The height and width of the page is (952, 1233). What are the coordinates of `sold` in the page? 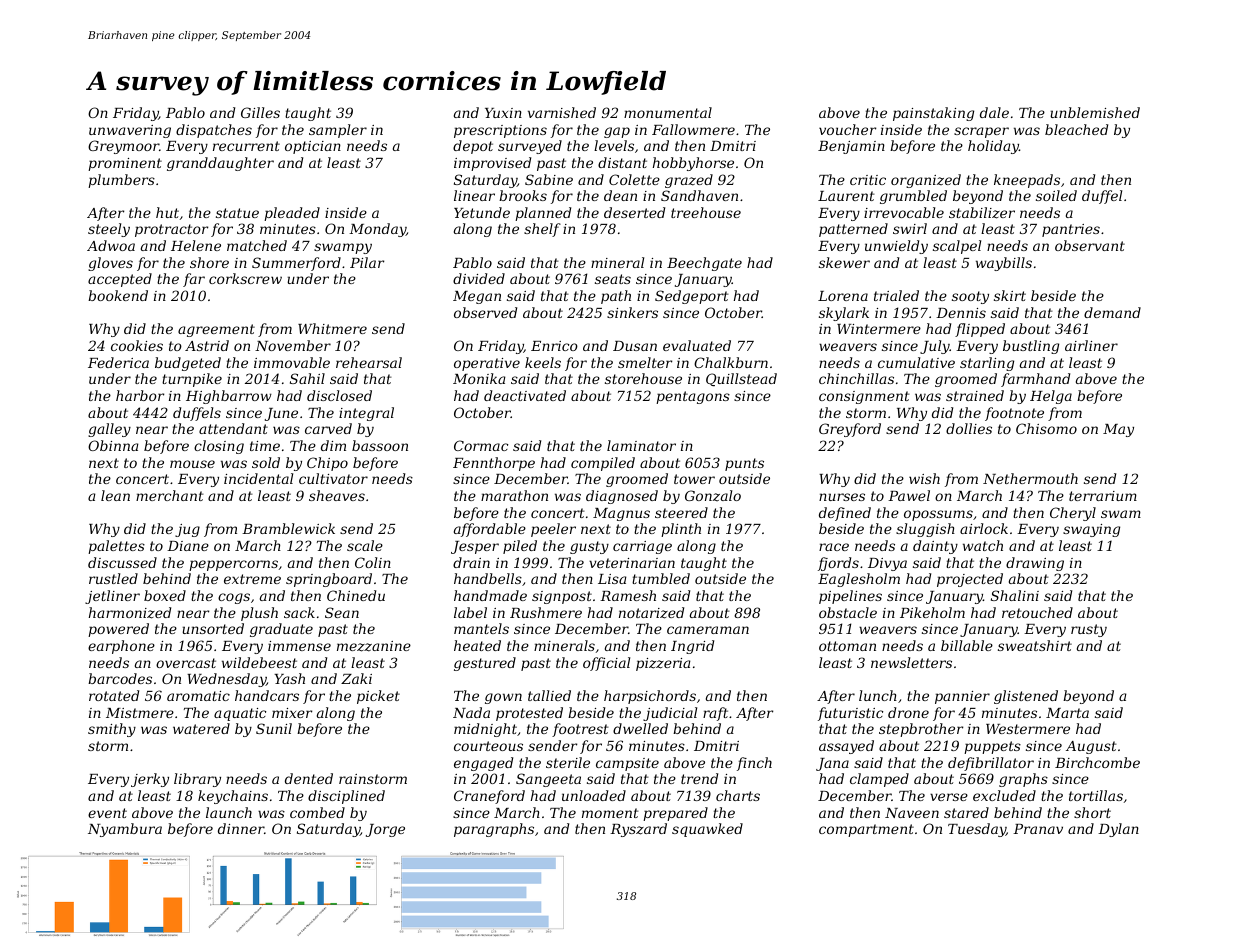 It's located at (266, 462).
